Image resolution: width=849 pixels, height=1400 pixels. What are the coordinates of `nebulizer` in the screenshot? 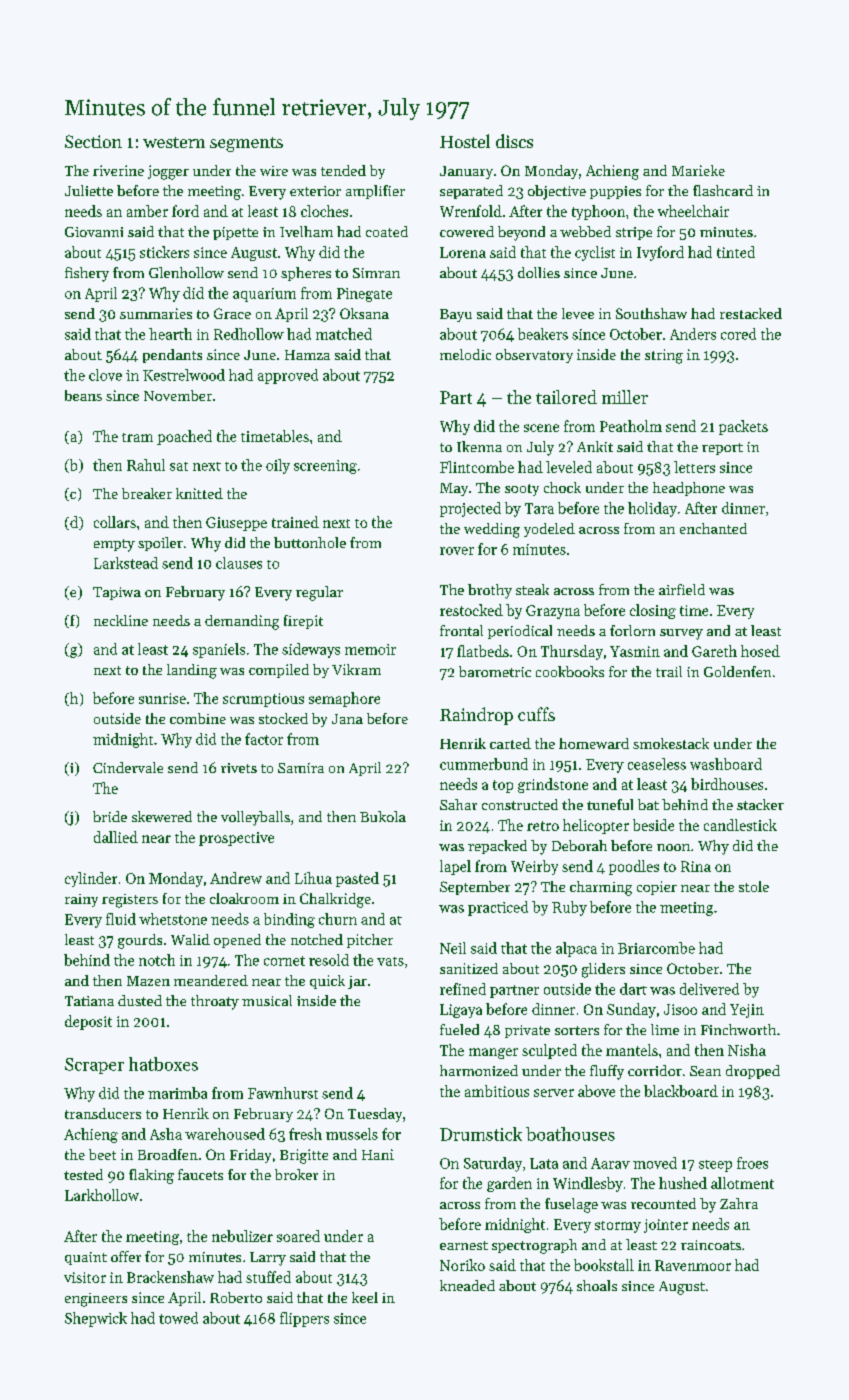 It's located at (242, 1236).
